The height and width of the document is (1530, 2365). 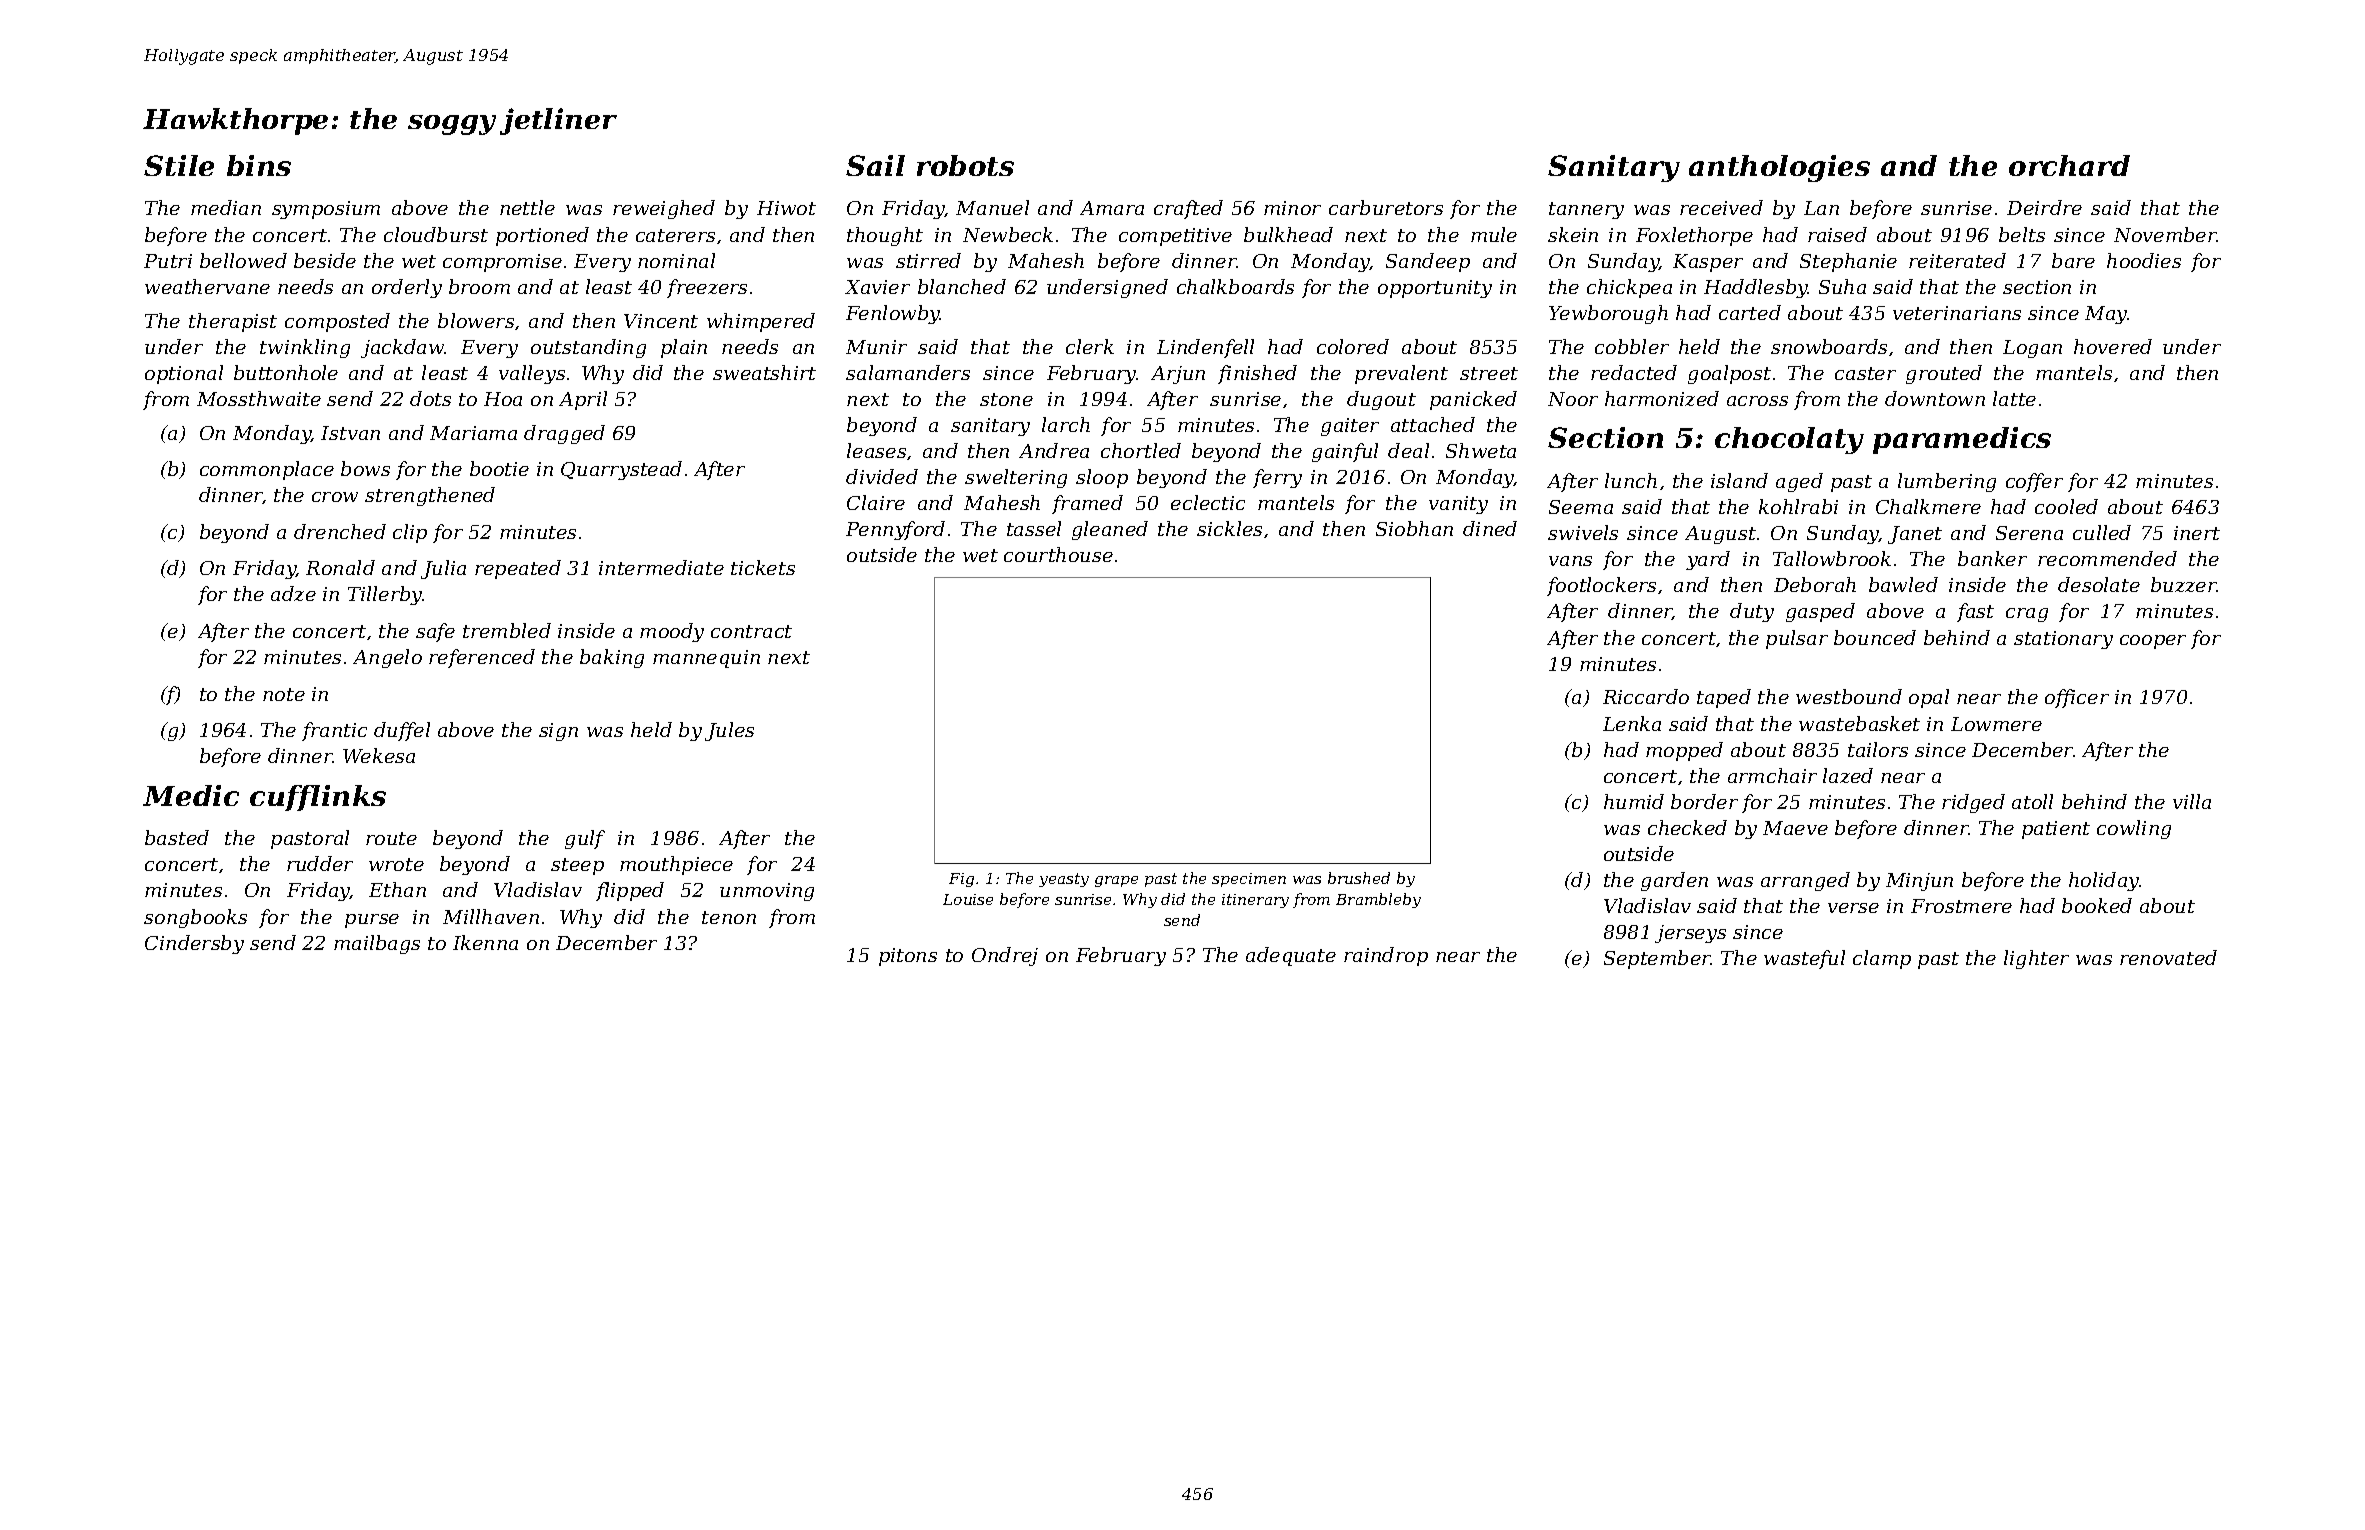 What do you see at coordinates (1878, 749) in the document?
I see `tailors` at bounding box center [1878, 749].
